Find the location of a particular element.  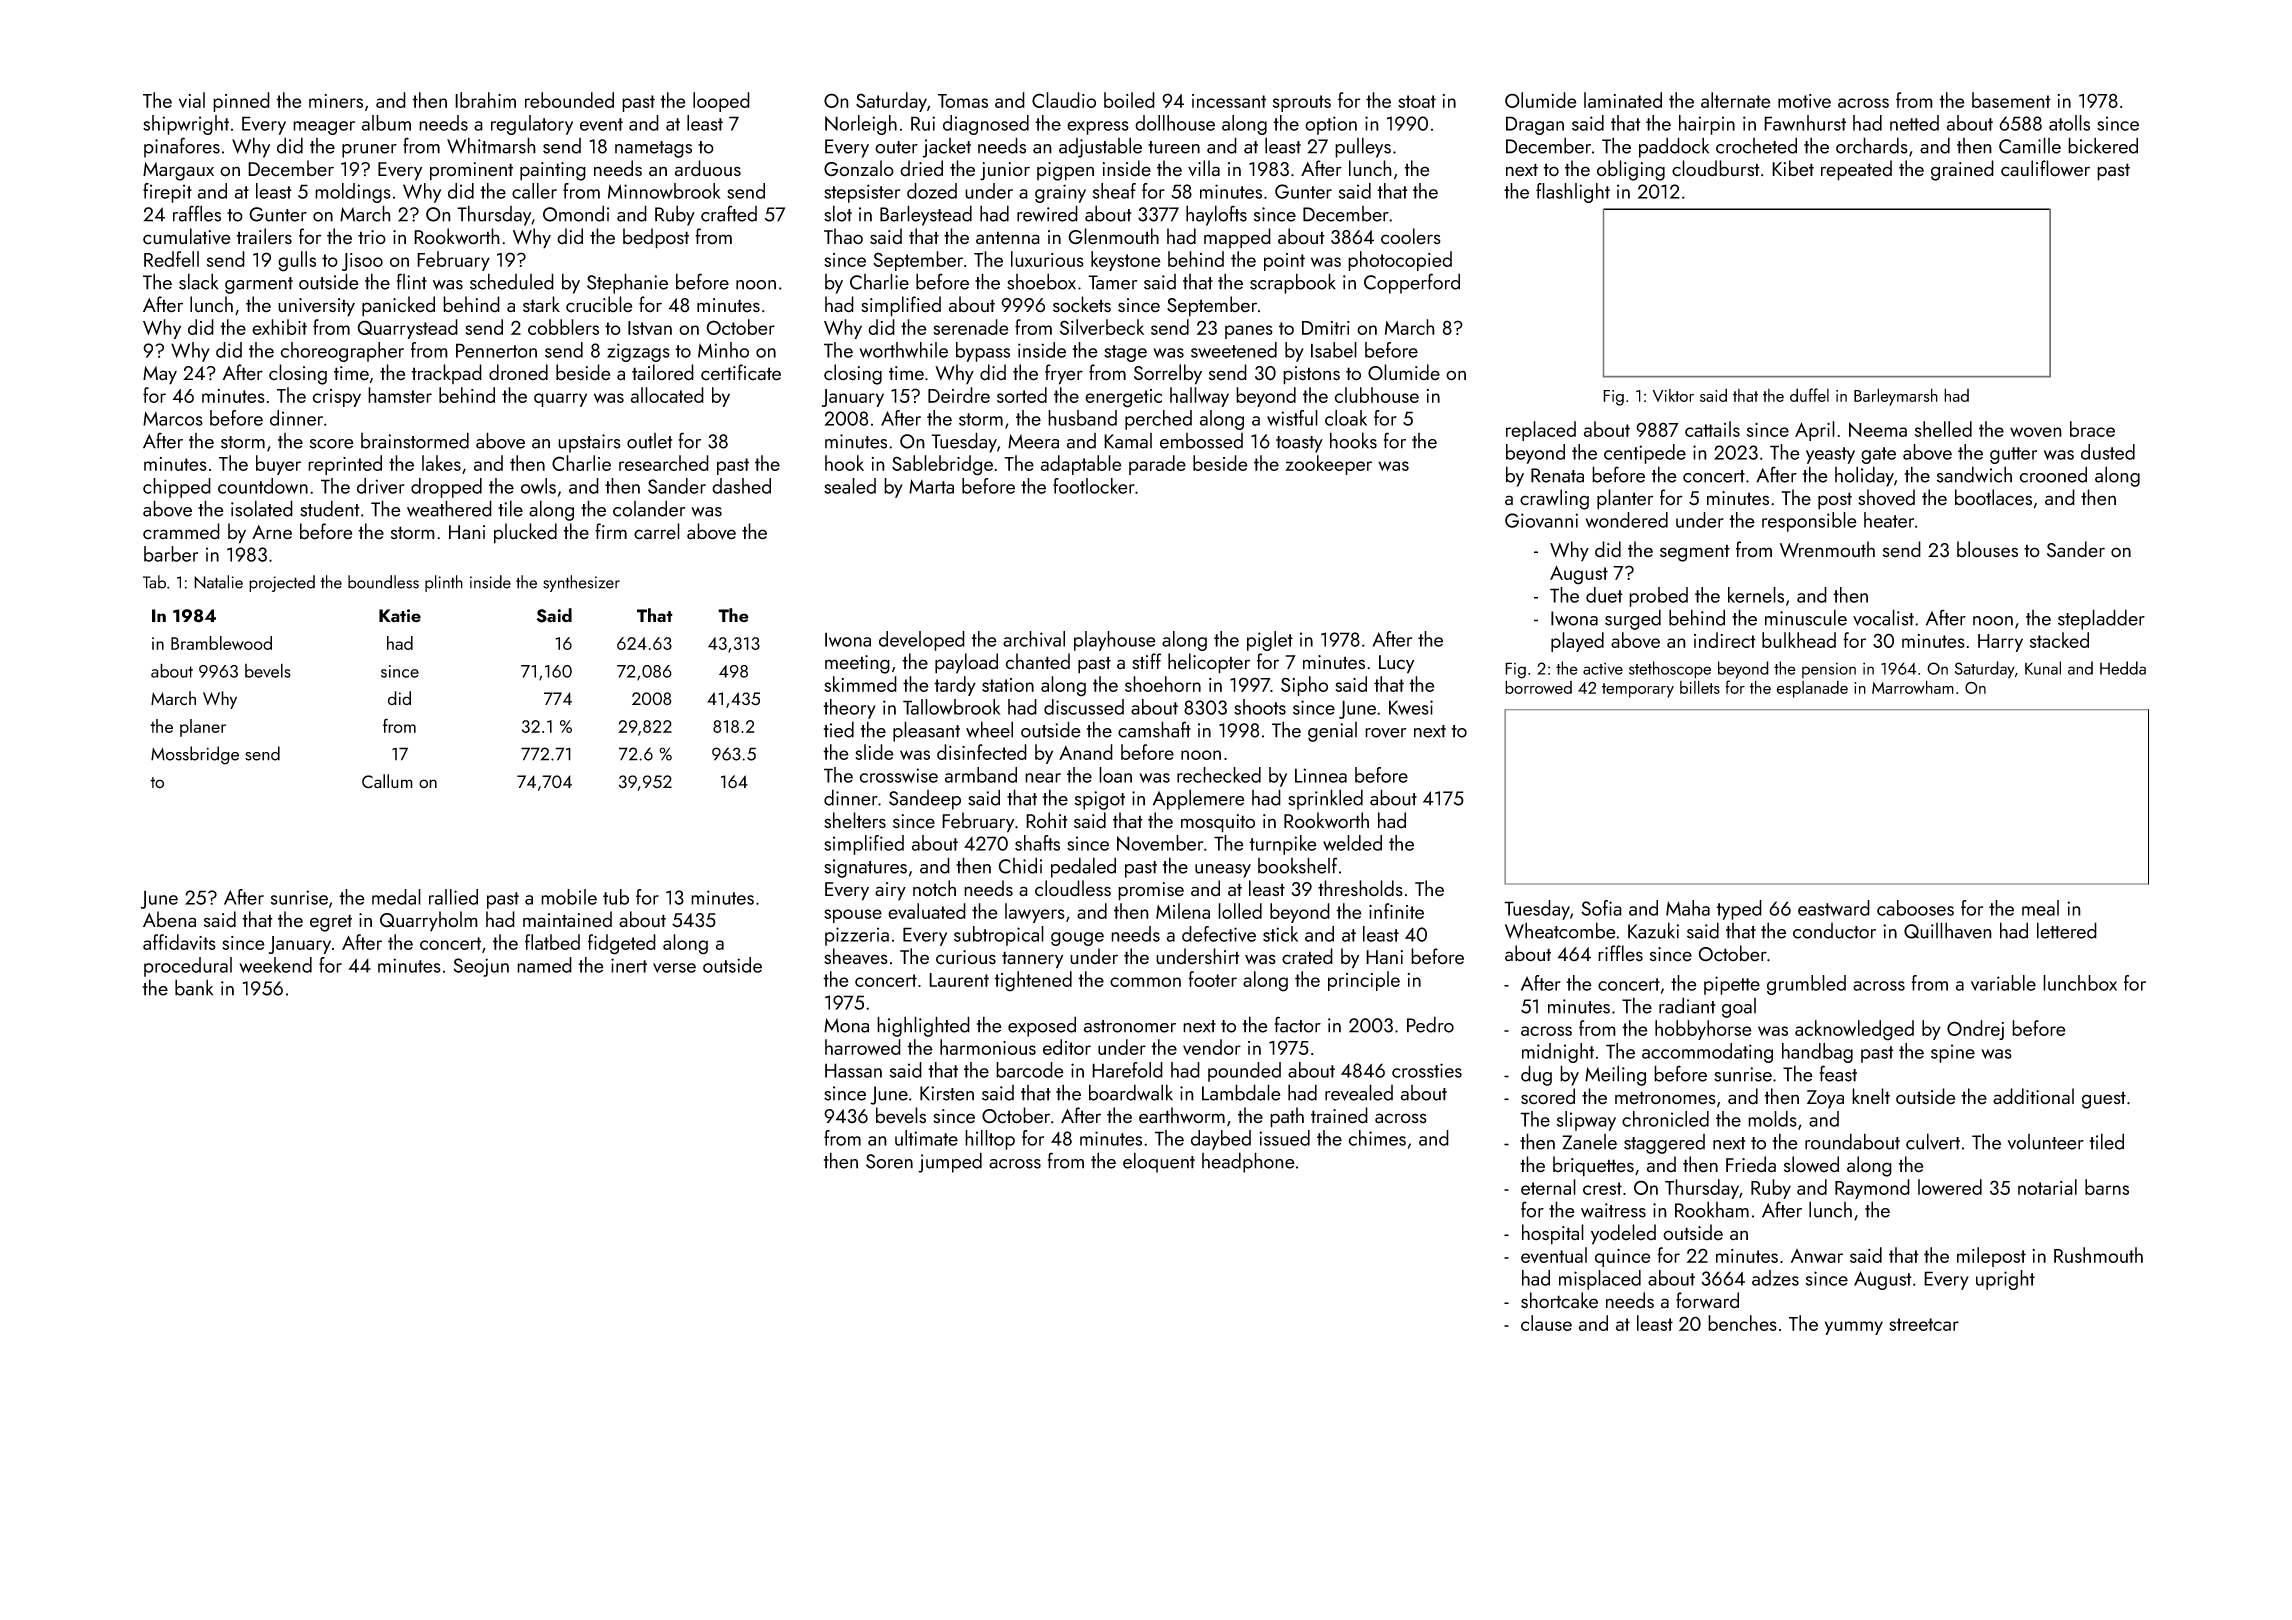

notarial is located at coordinates (2047, 1187).
